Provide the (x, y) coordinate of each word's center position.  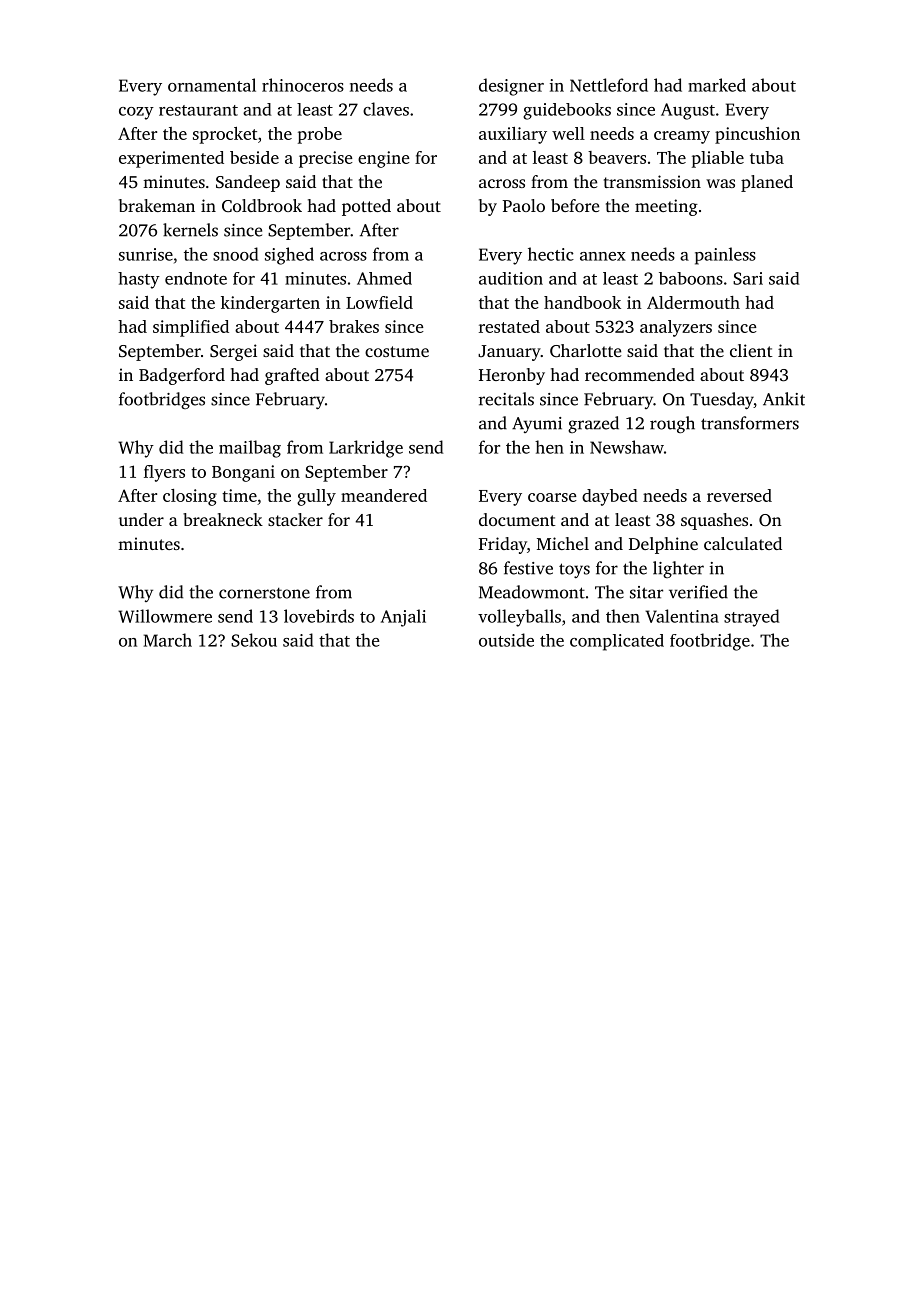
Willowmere (165, 616)
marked (717, 85)
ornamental (212, 85)
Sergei (233, 352)
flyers (164, 473)
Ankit (784, 399)
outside (506, 640)
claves (386, 109)
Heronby (512, 376)
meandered (384, 495)
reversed (739, 495)
